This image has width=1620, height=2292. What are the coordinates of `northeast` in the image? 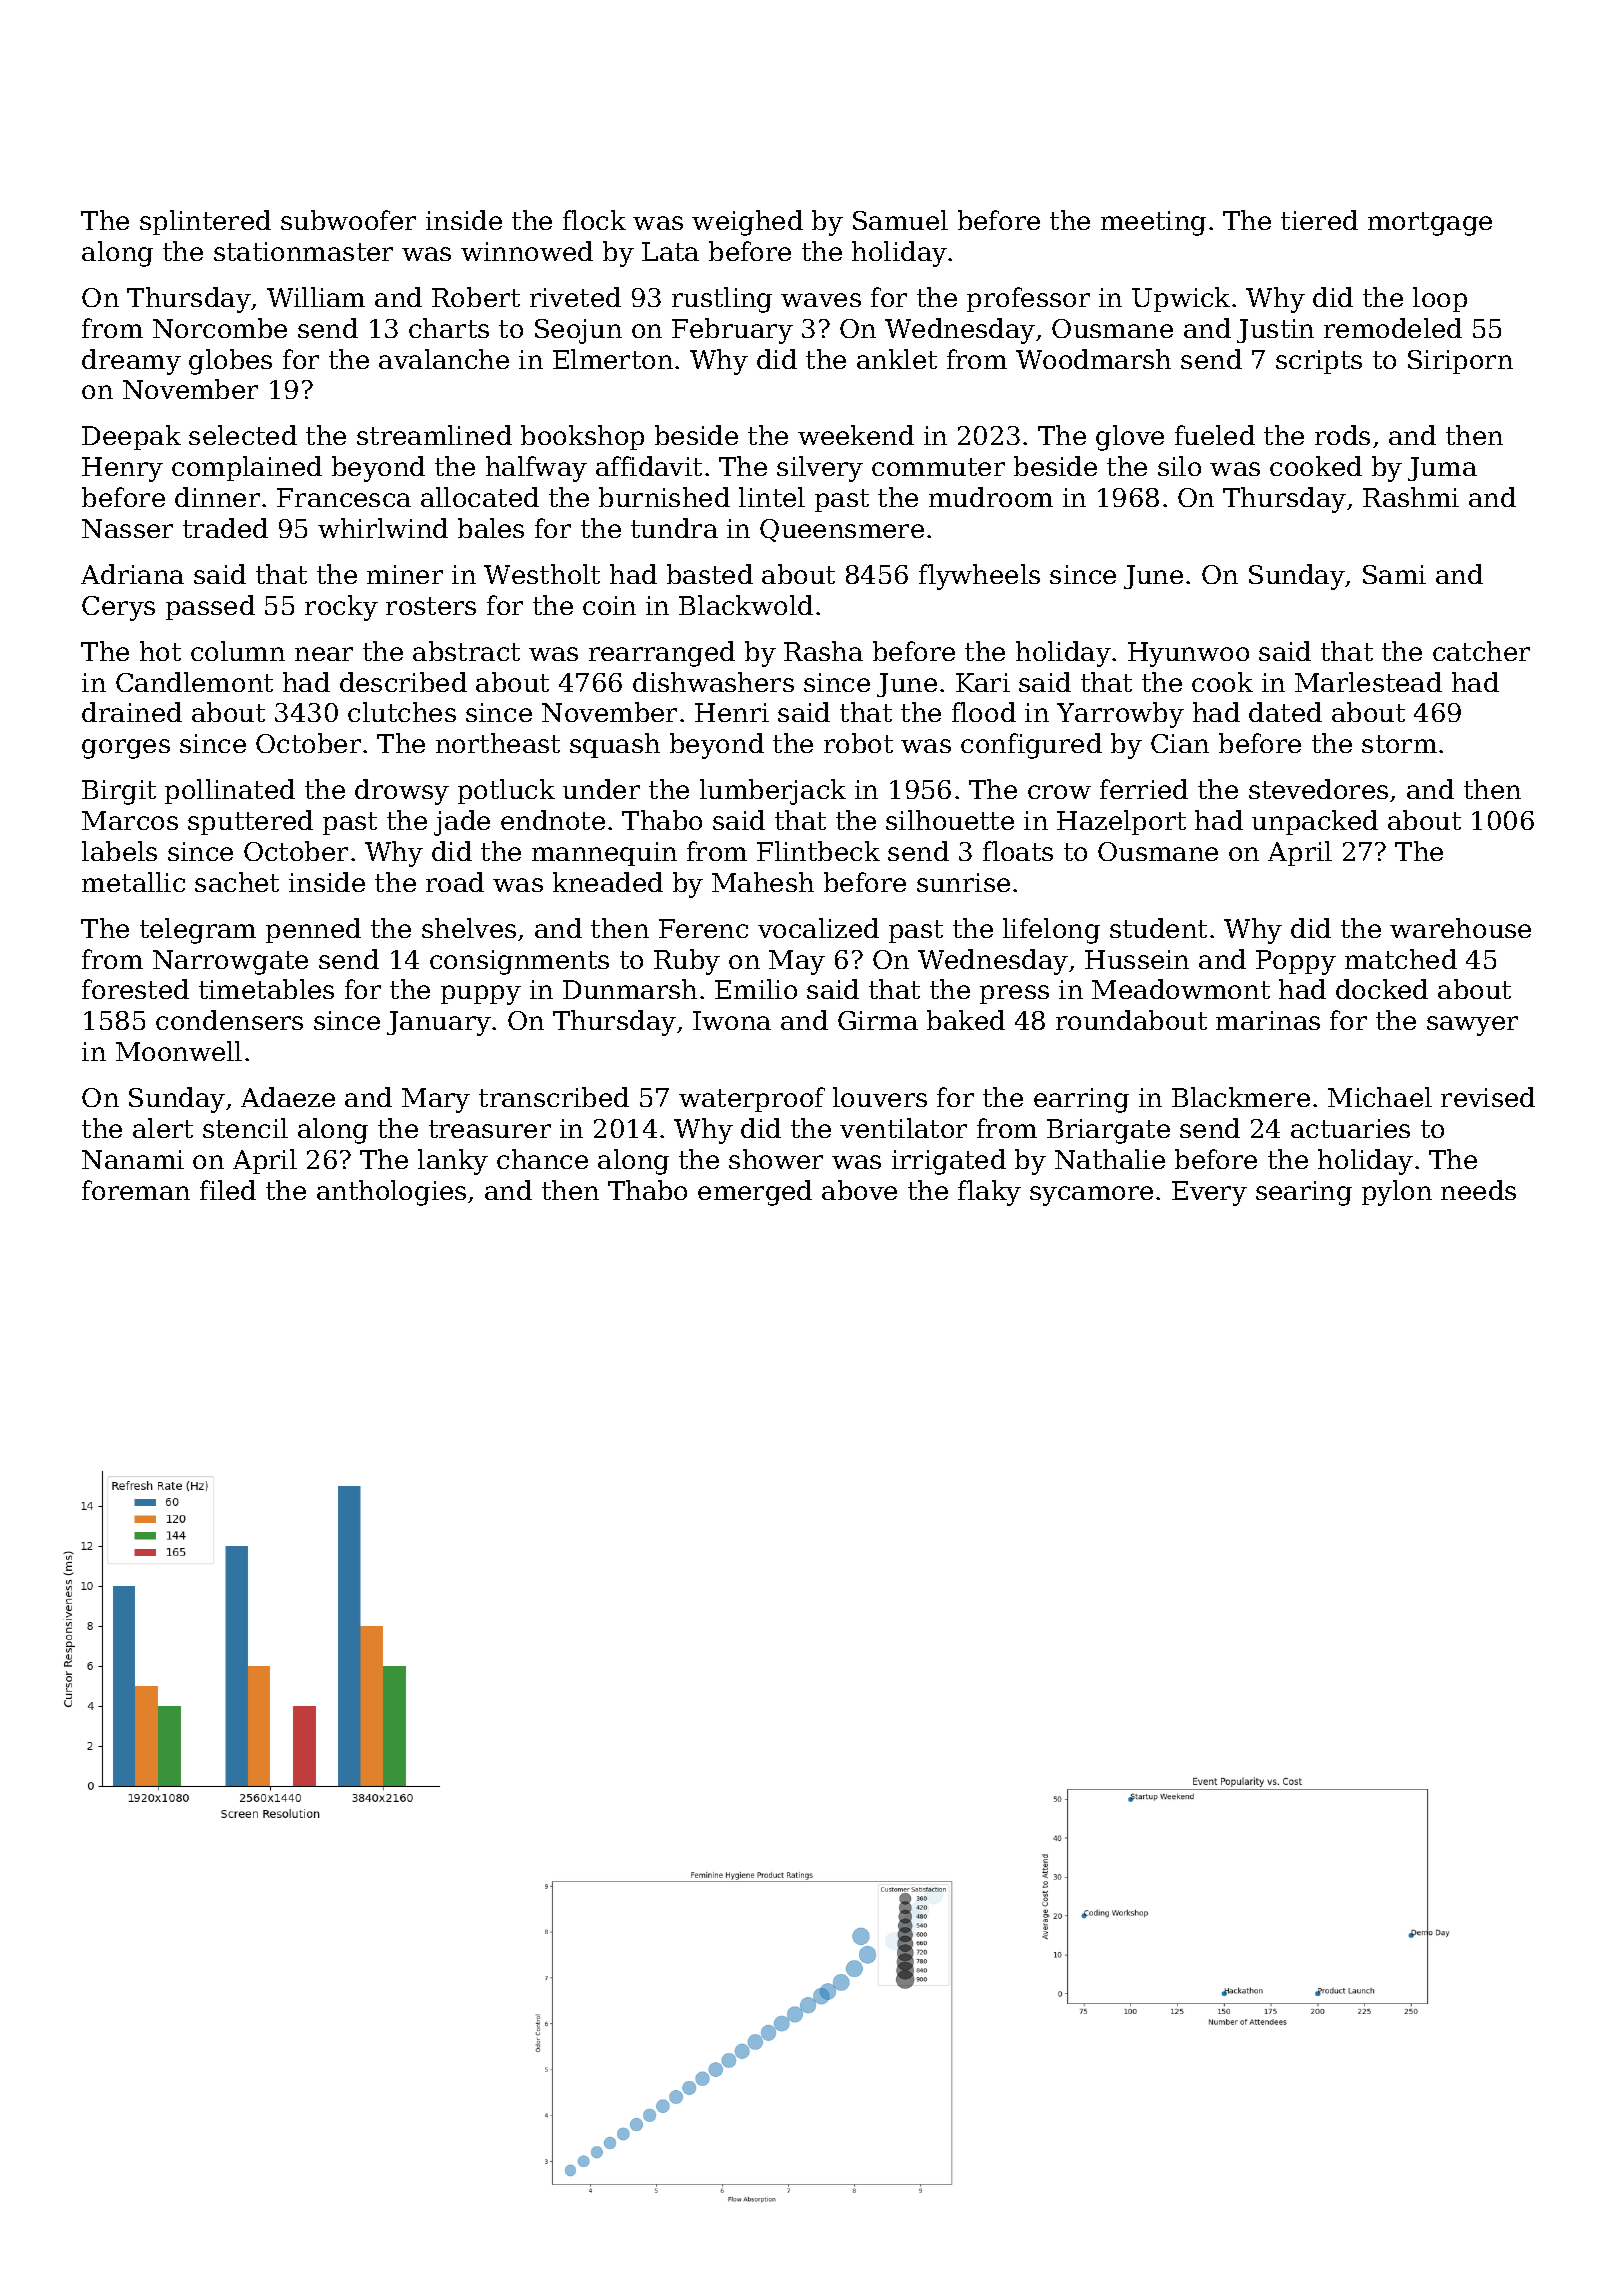 It's located at (498, 743).
